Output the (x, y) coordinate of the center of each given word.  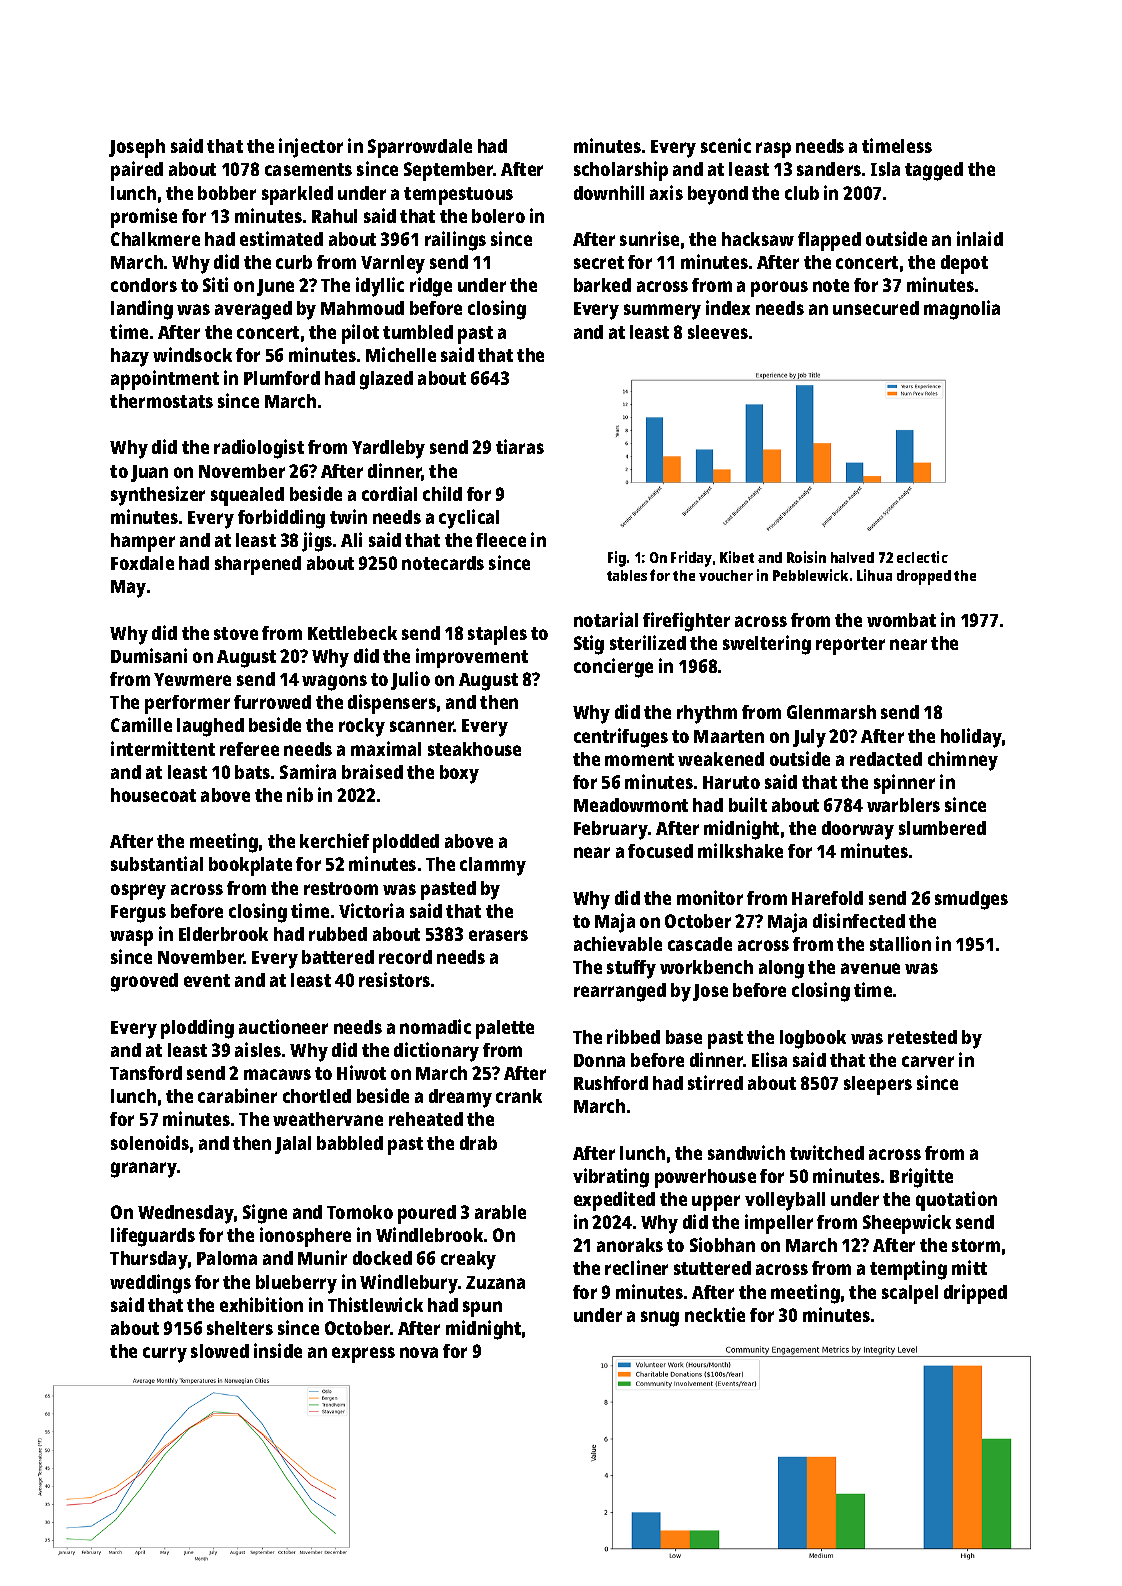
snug (660, 1319)
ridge (431, 287)
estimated (281, 238)
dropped (924, 577)
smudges (971, 900)
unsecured (876, 308)
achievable (618, 943)
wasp (131, 938)
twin (348, 516)
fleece (501, 540)
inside (278, 1350)
